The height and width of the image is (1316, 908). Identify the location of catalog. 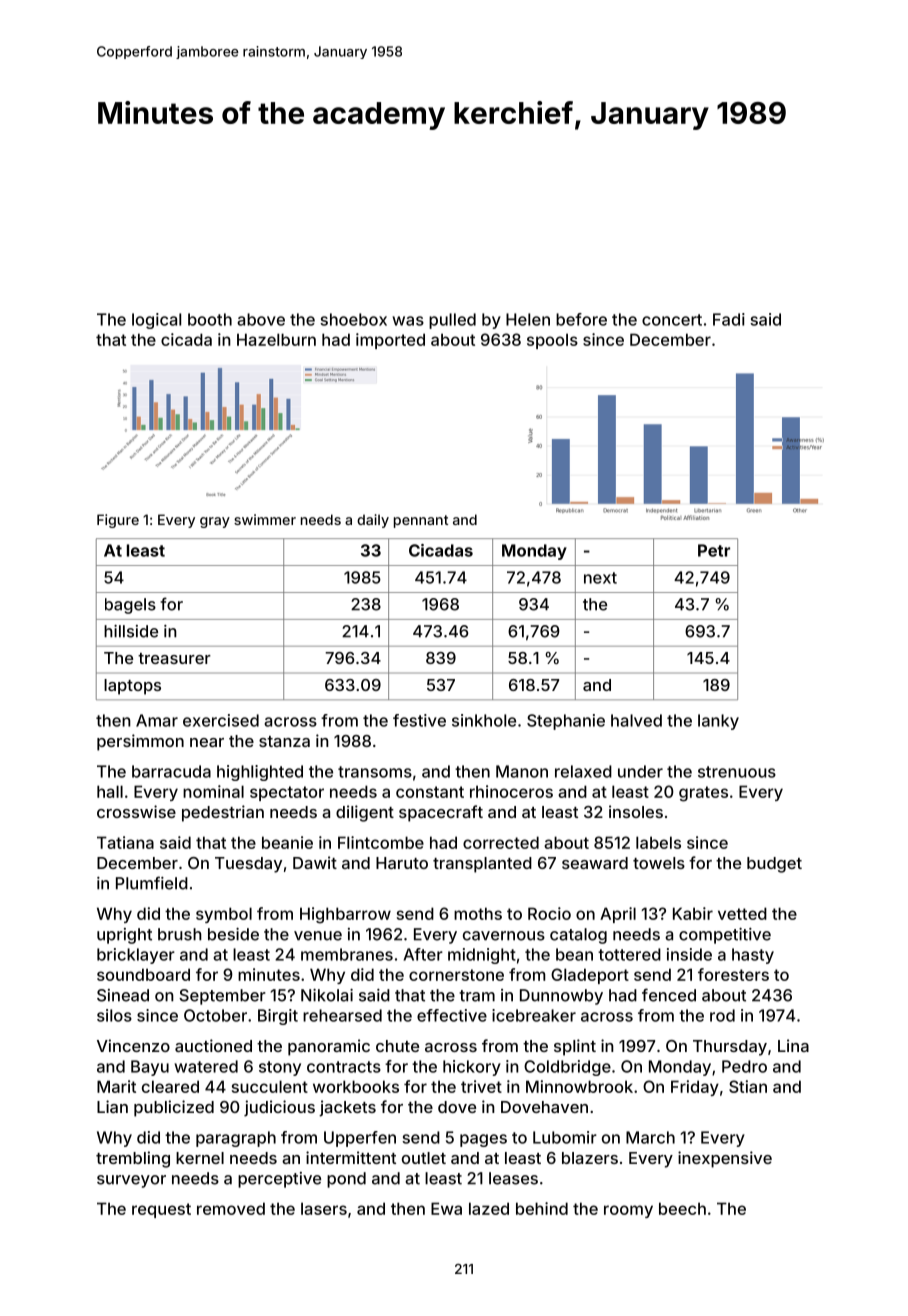
(578, 936).
